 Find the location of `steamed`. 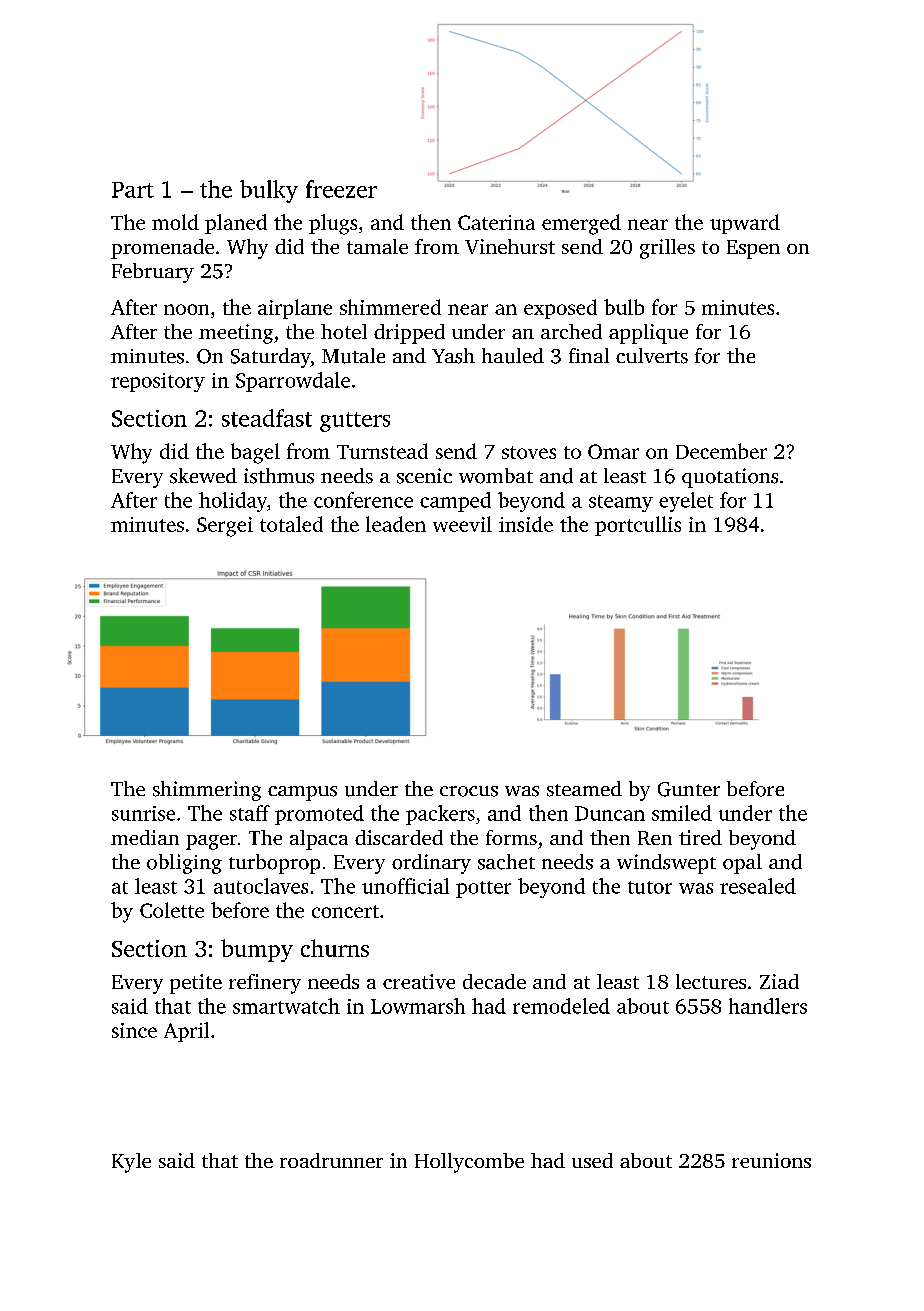

steamed is located at coordinates (584, 789).
